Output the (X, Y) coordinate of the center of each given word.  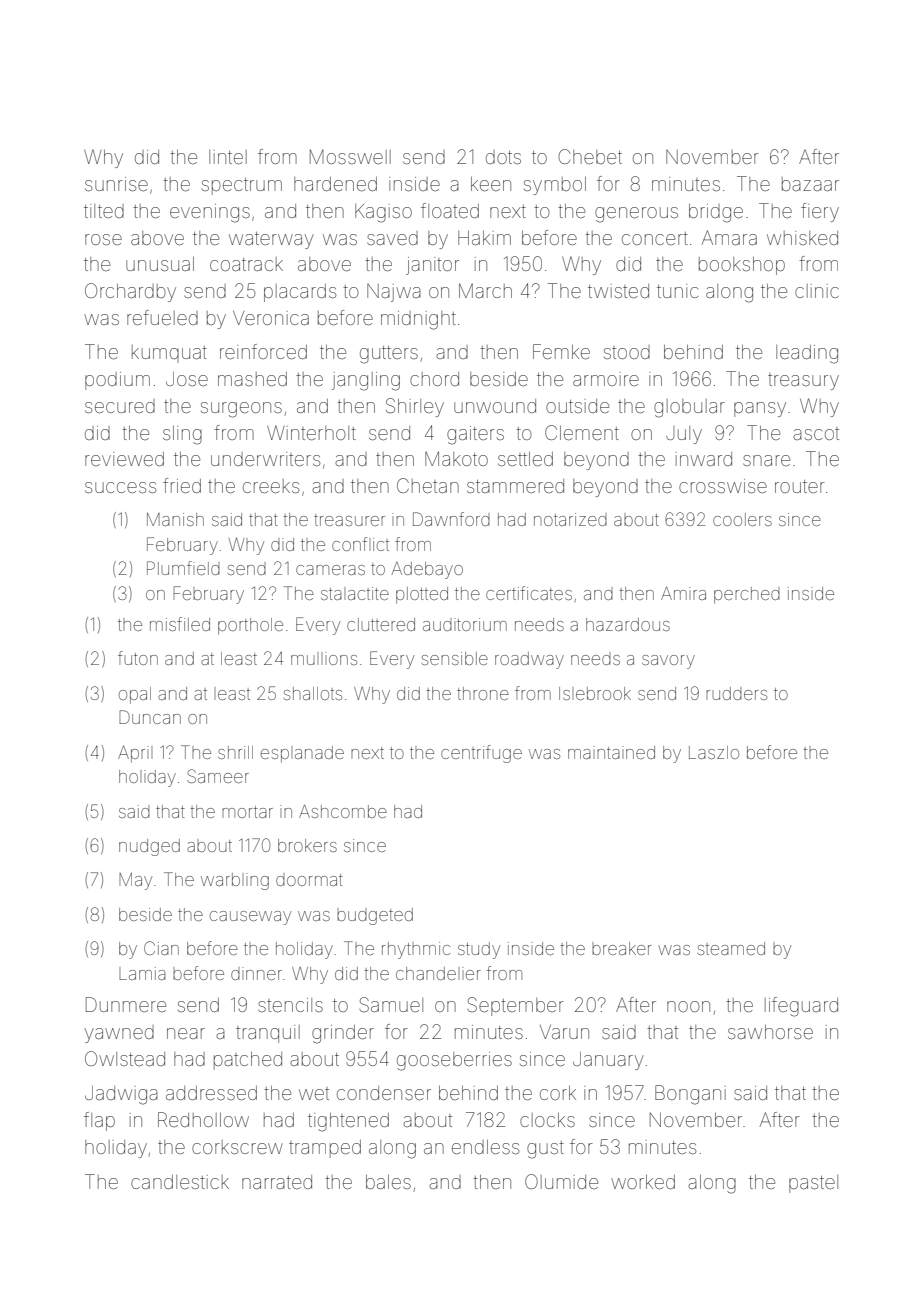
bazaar (810, 184)
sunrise (116, 184)
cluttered (381, 624)
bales (388, 1182)
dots (503, 157)
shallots (313, 693)
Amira (683, 593)
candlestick (180, 1182)
